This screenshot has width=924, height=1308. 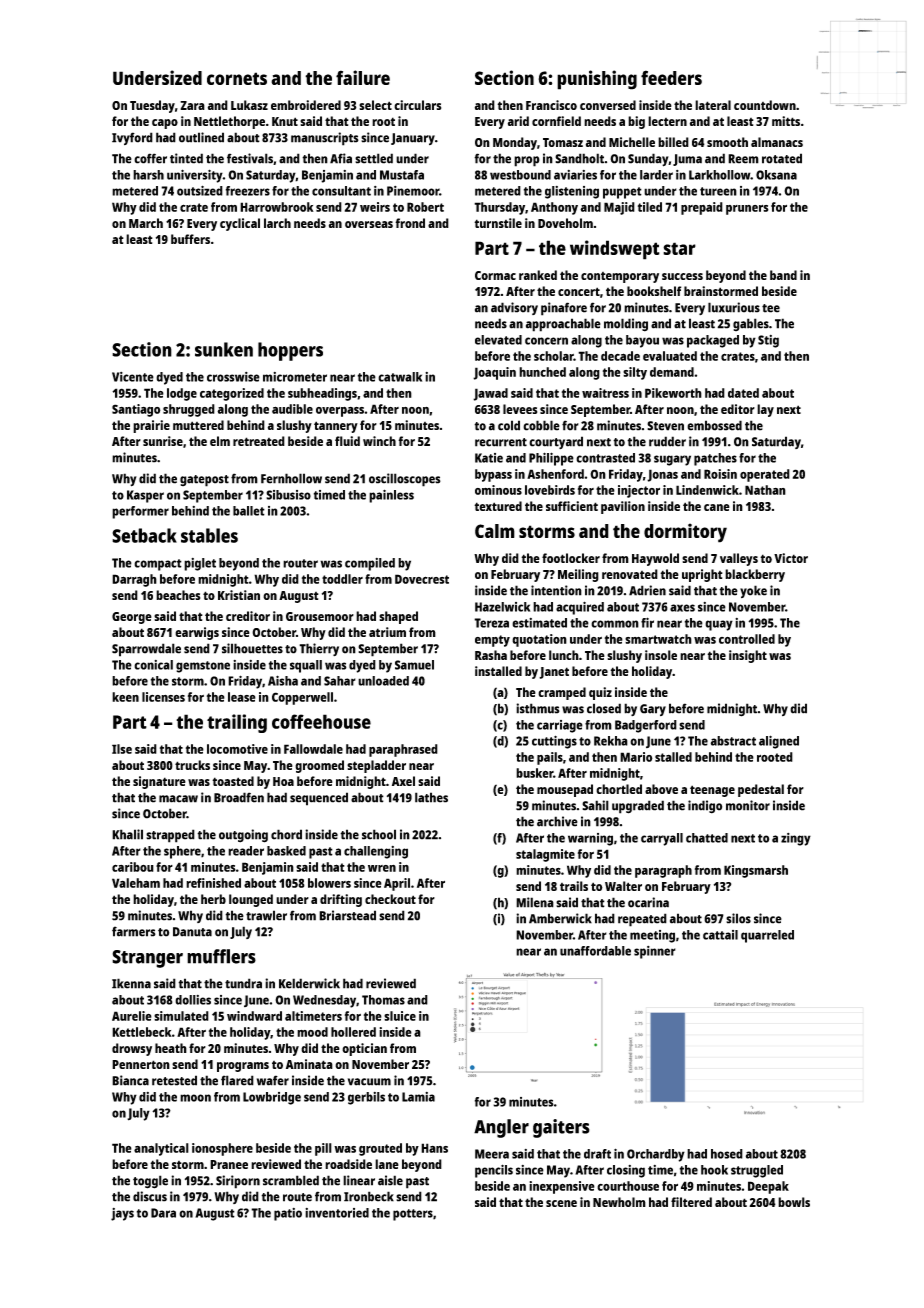 What do you see at coordinates (495, 531) in the screenshot?
I see `Calm` at bounding box center [495, 531].
